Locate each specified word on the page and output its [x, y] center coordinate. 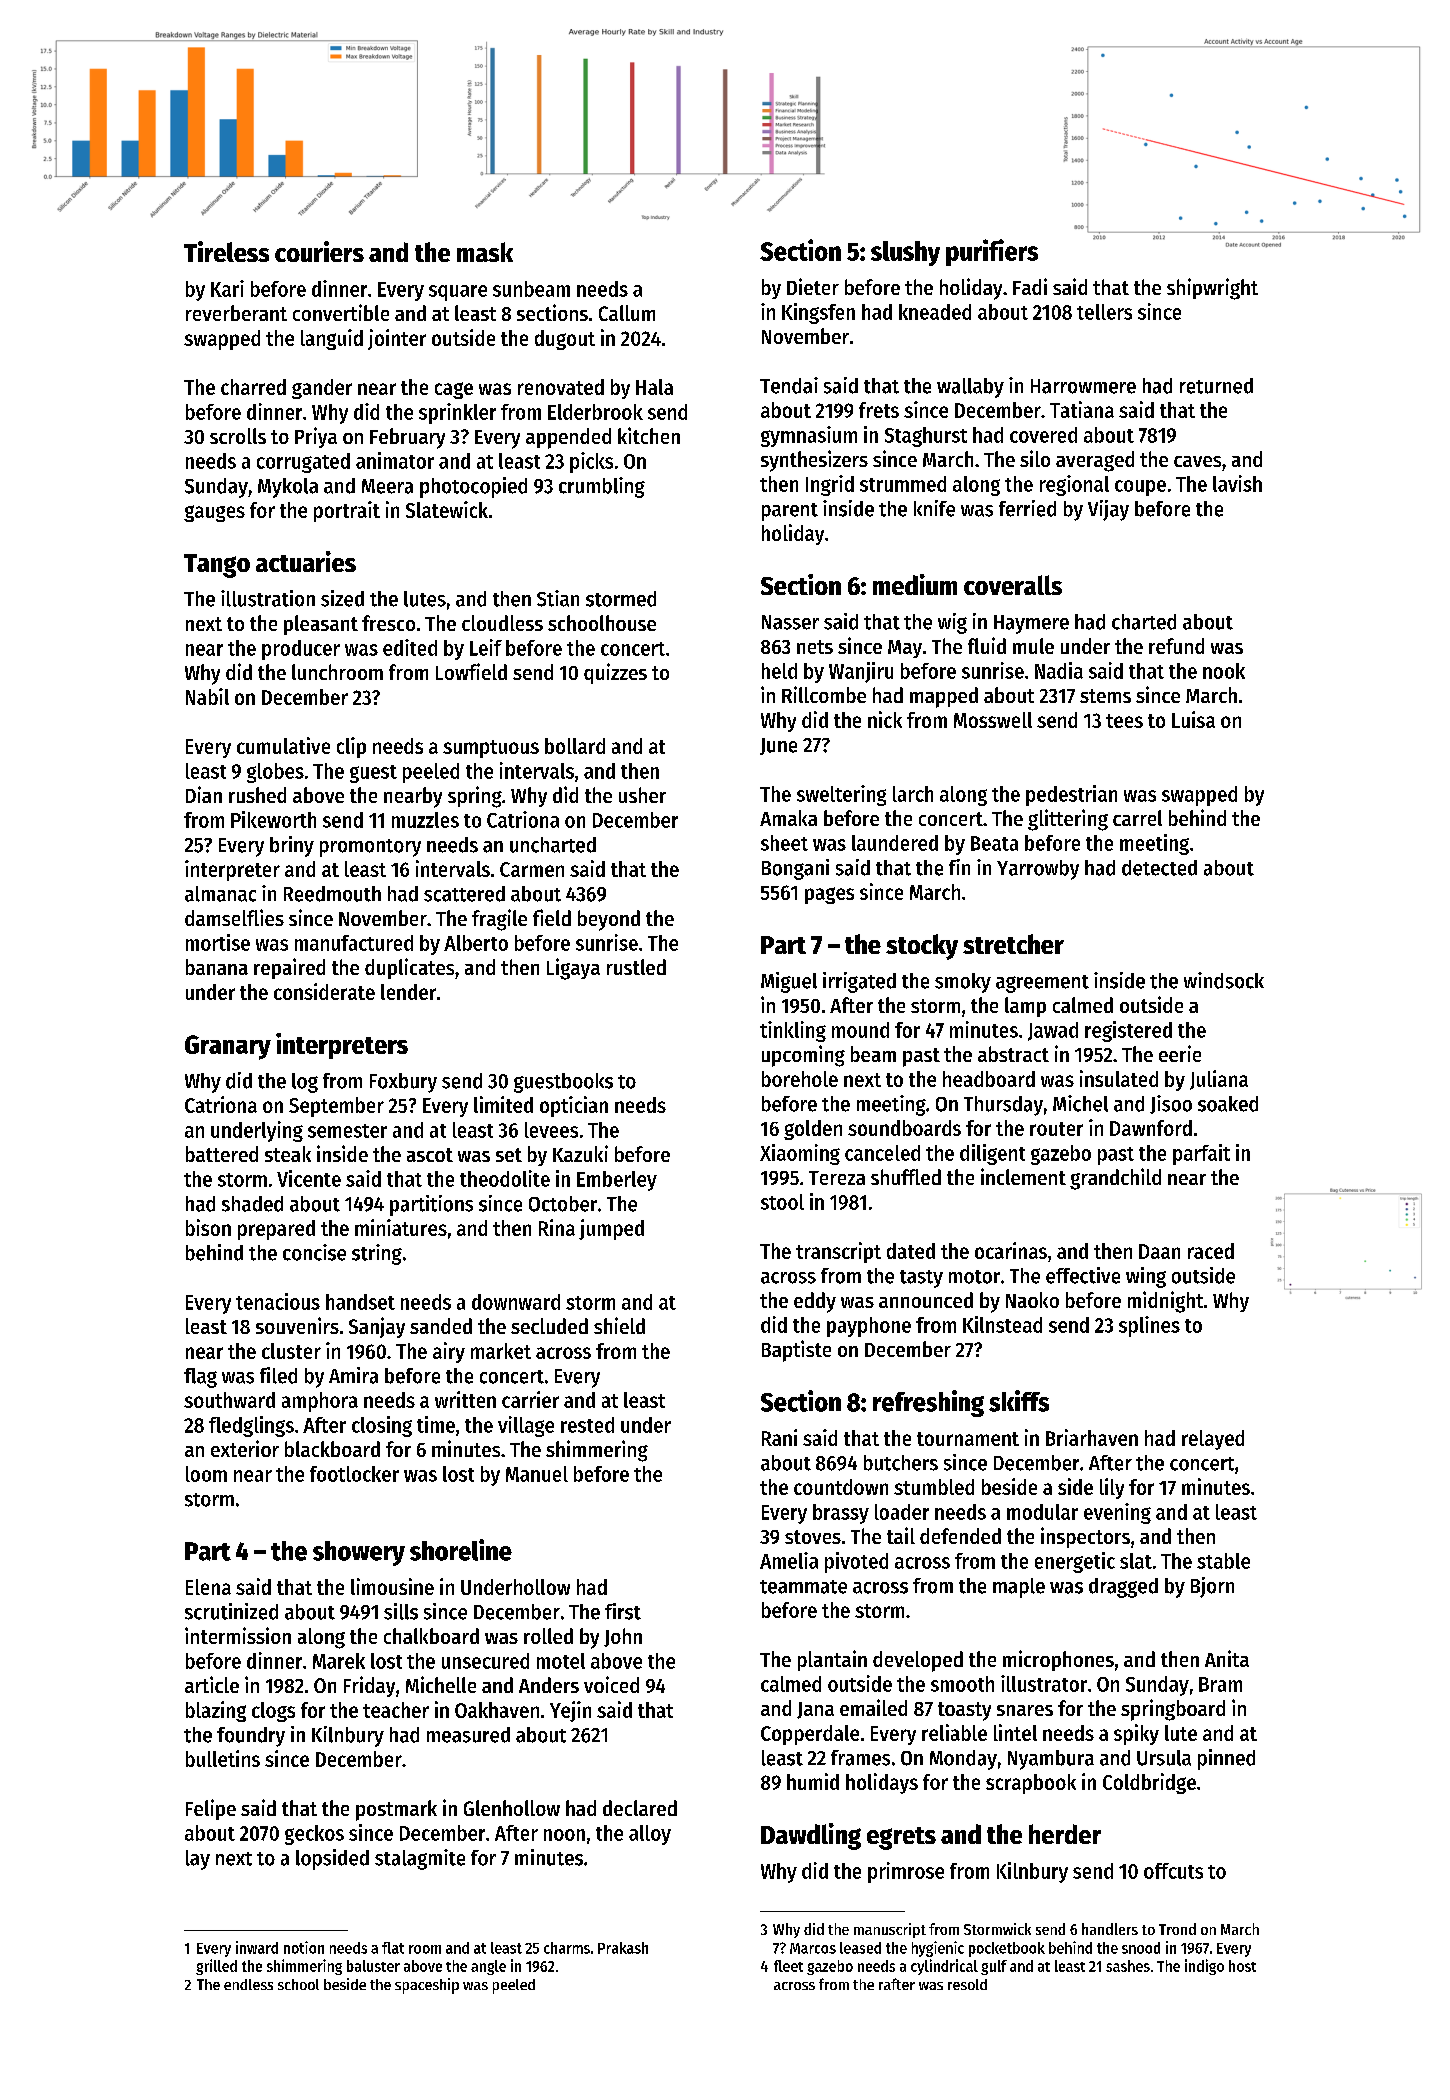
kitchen [649, 435]
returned [1216, 386]
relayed [1213, 1440]
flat [393, 1948]
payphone [869, 1327]
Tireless [226, 251]
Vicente [309, 1178]
